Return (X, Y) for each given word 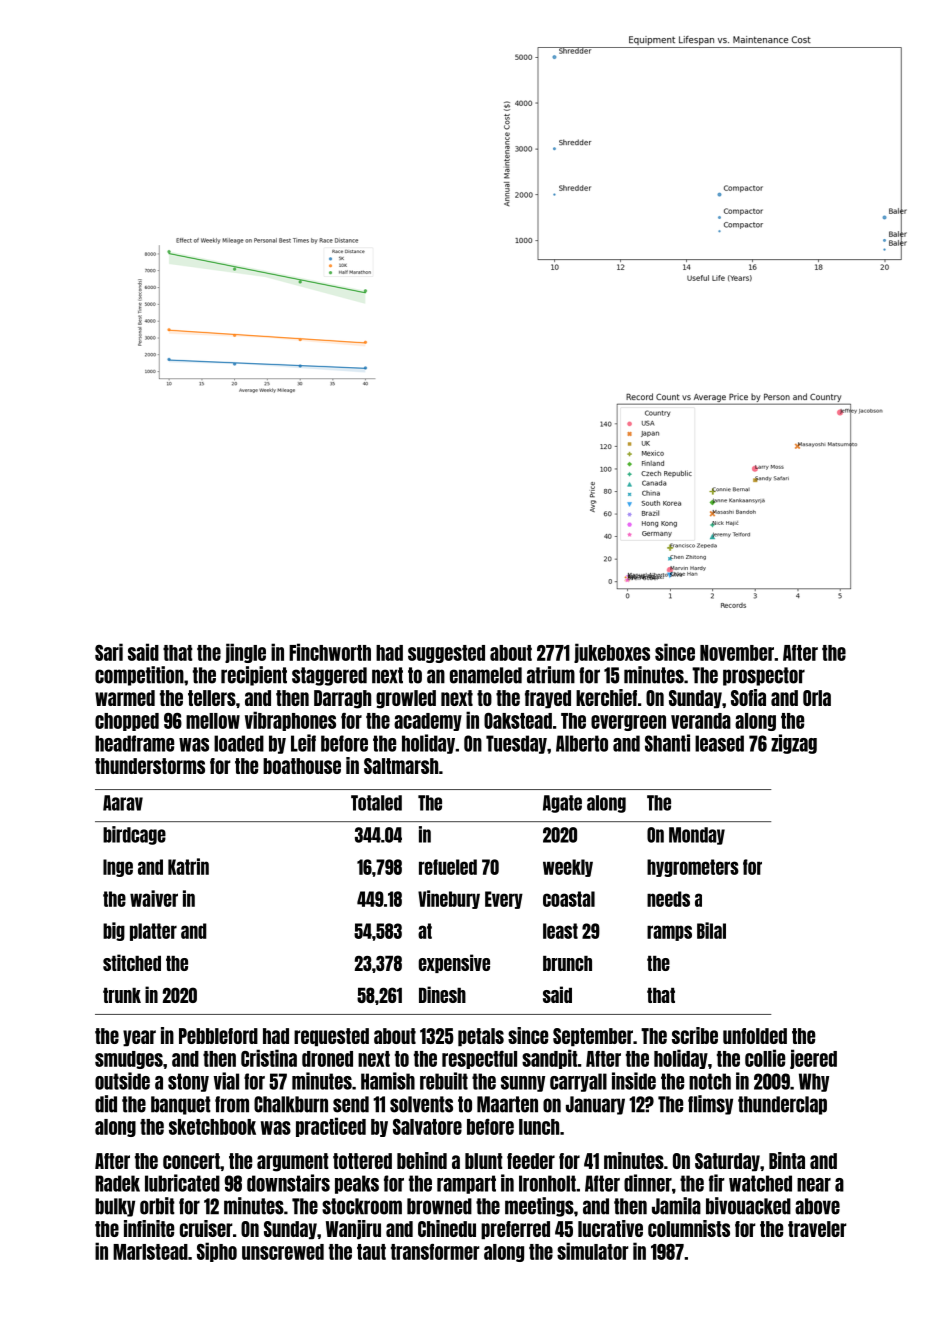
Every (504, 900)
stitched (132, 962)
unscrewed (283, 1252)
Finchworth (330, 652)
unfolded (755, 1036)
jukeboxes (612, 653)
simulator (593, 1251)
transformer (435, 1252)
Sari (109, 652)
